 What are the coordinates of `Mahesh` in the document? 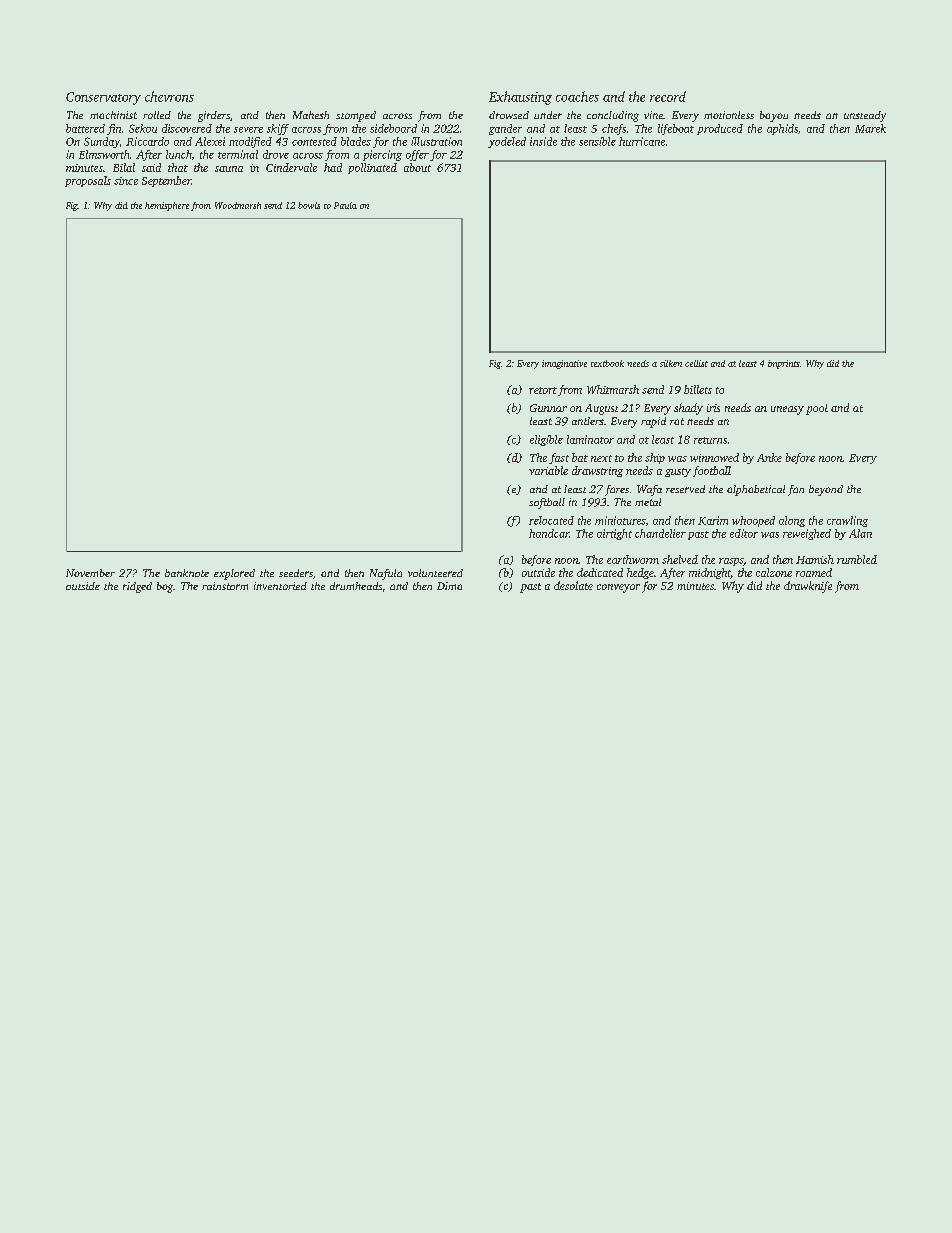 It's located at (311, 115).
